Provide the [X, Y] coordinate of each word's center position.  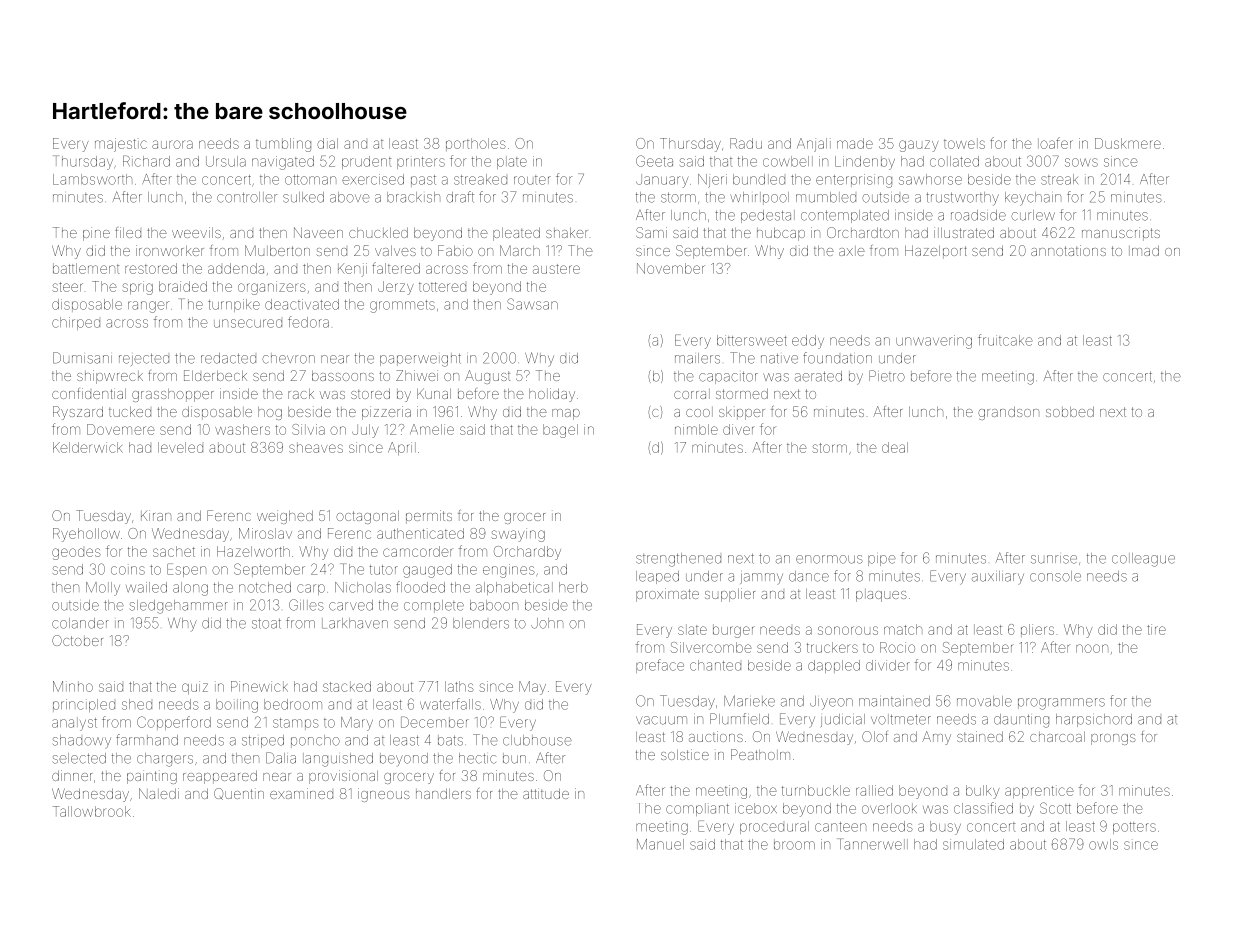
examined [301, 793]
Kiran [156, 515]
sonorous [848, 630]
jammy [761, 579]
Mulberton [277, 250]
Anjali [814, 145]
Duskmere [1128, 143]
